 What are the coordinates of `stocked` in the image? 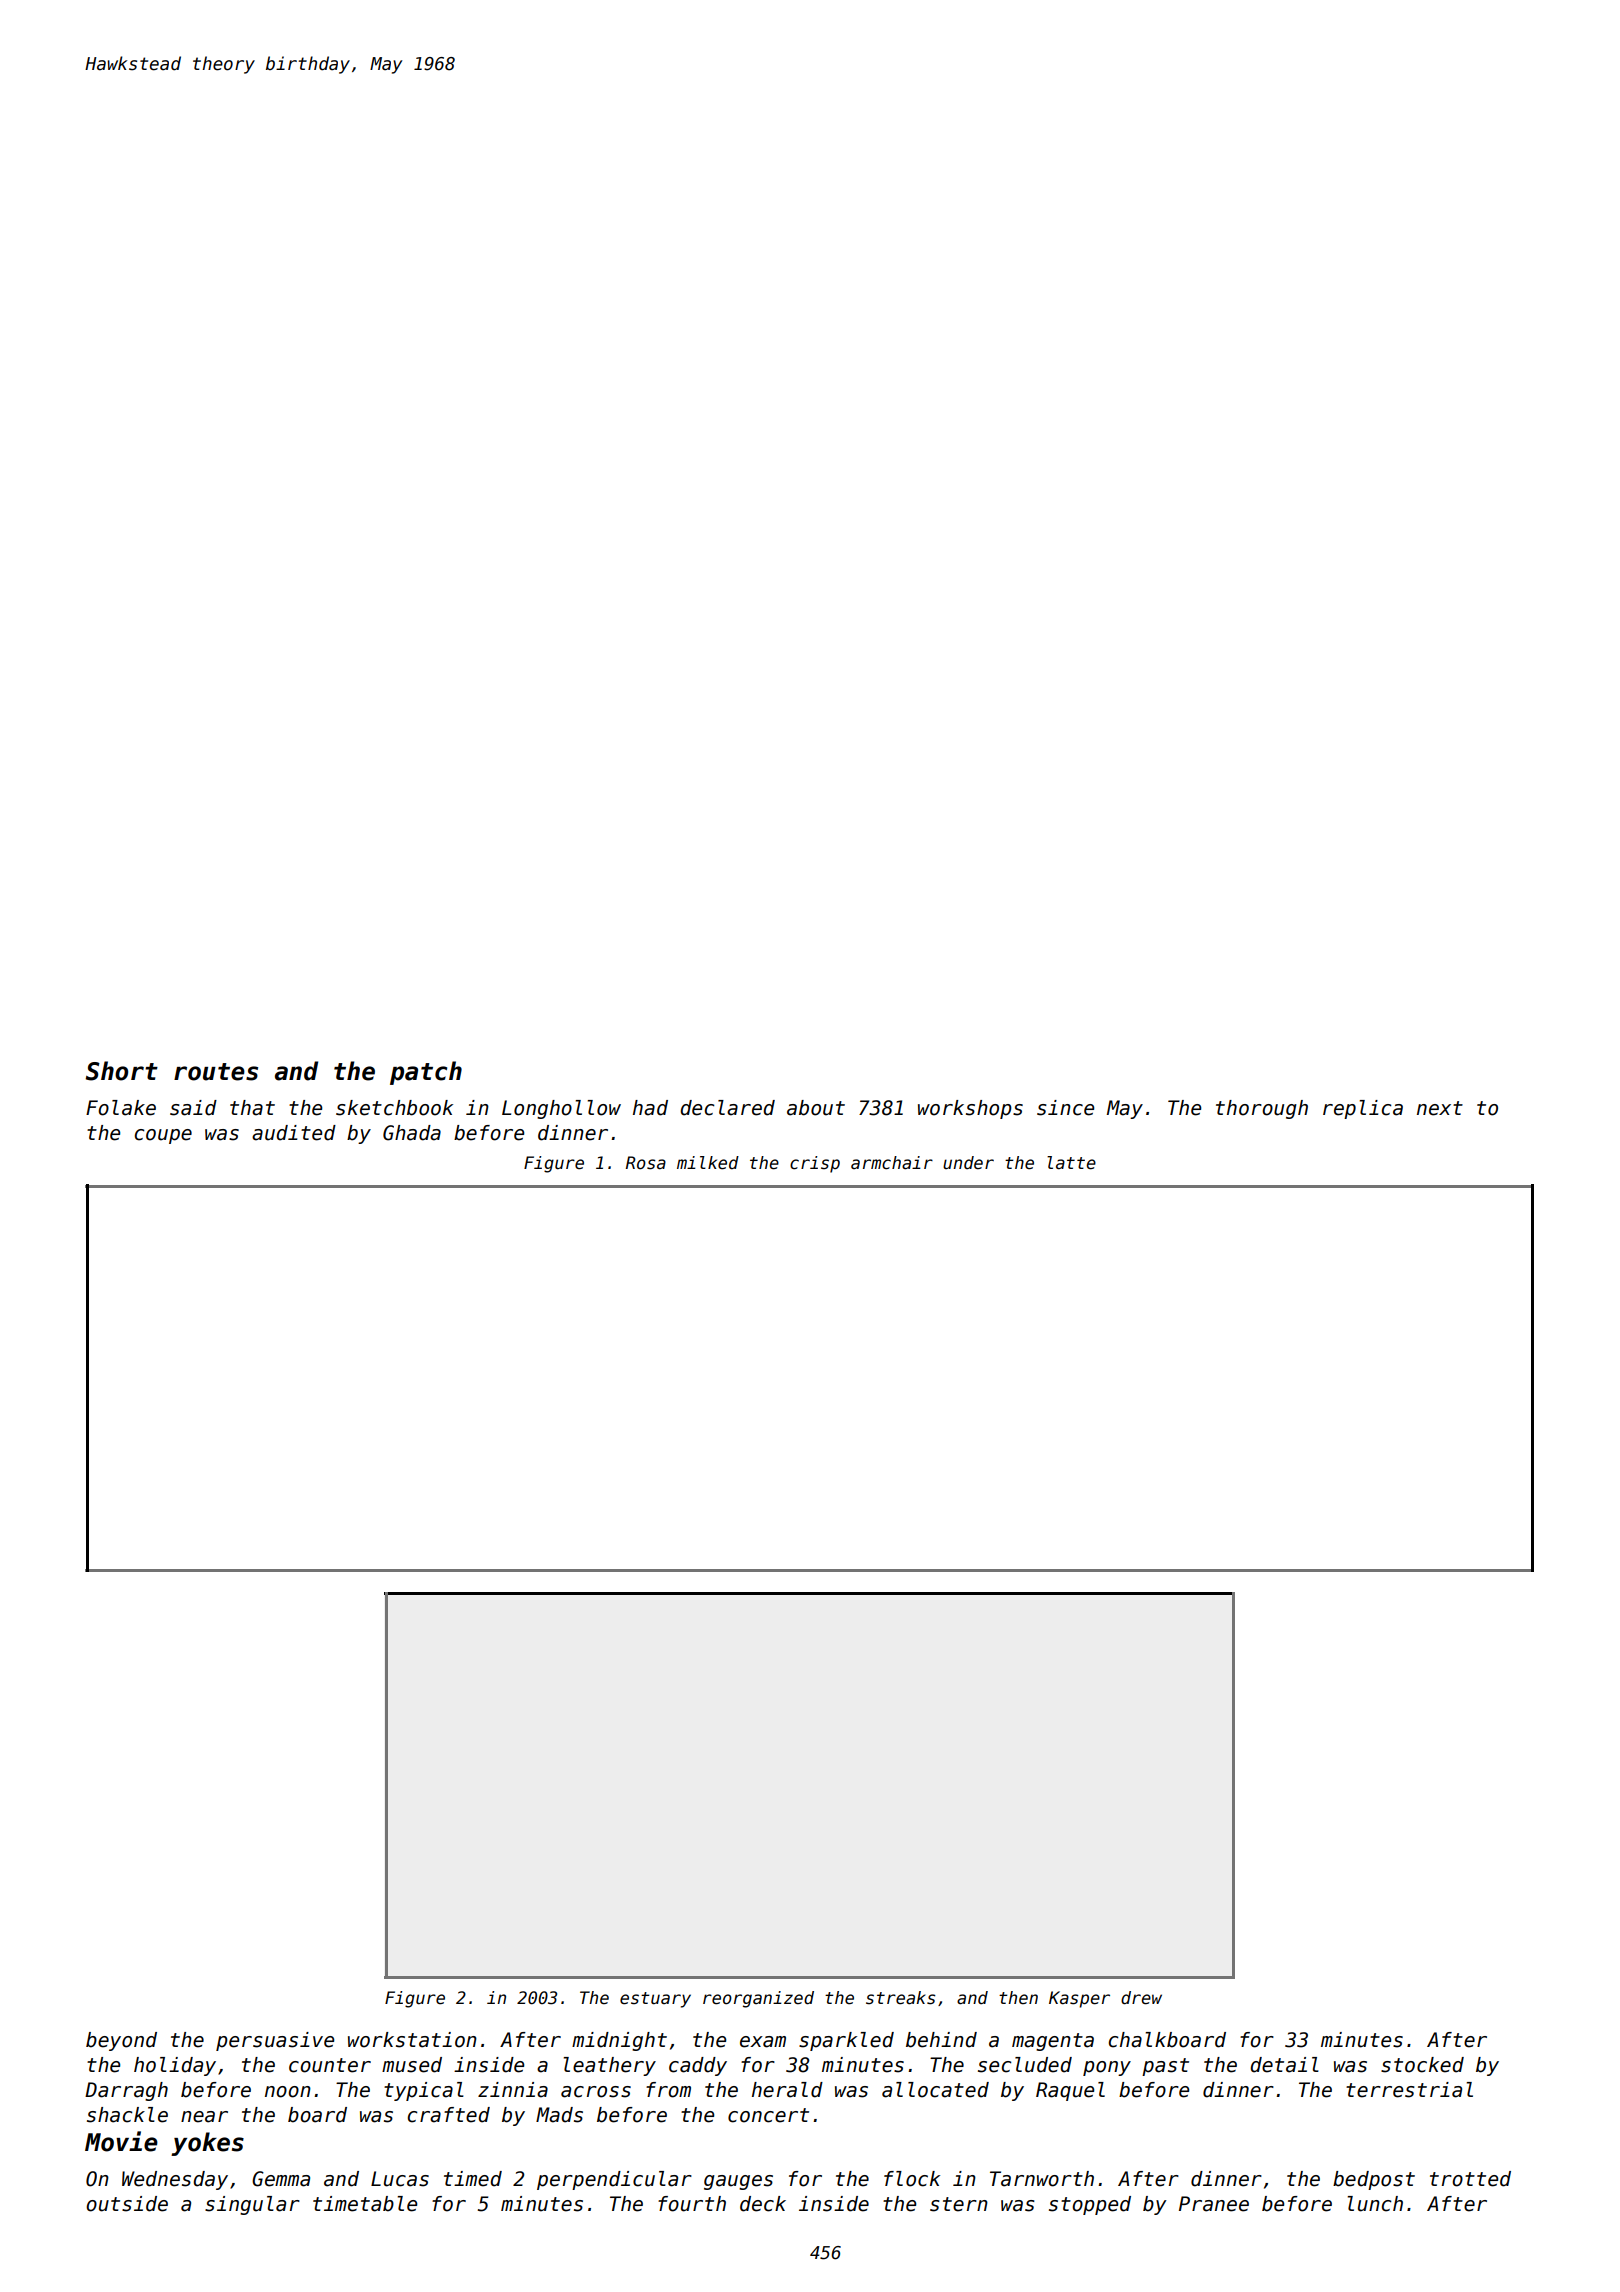 It's located at (1422, 2065).
